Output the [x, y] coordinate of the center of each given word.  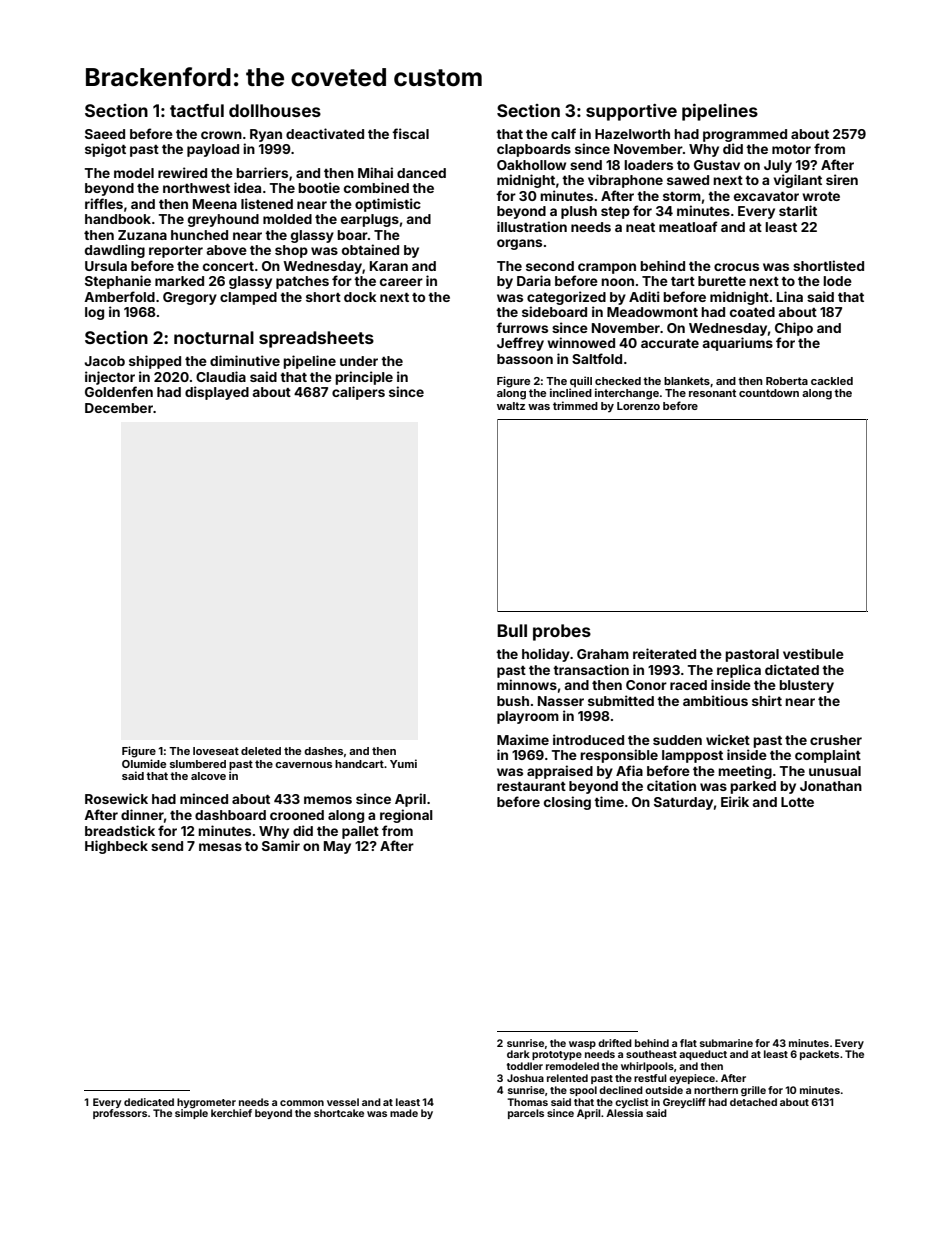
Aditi [644, 296]
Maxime [523, 739]
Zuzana [142, 235]
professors [120, 1114]
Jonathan [831, 786]
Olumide [144, 763]
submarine [726, 1043]
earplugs [370, 220]
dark [518, 1054]
